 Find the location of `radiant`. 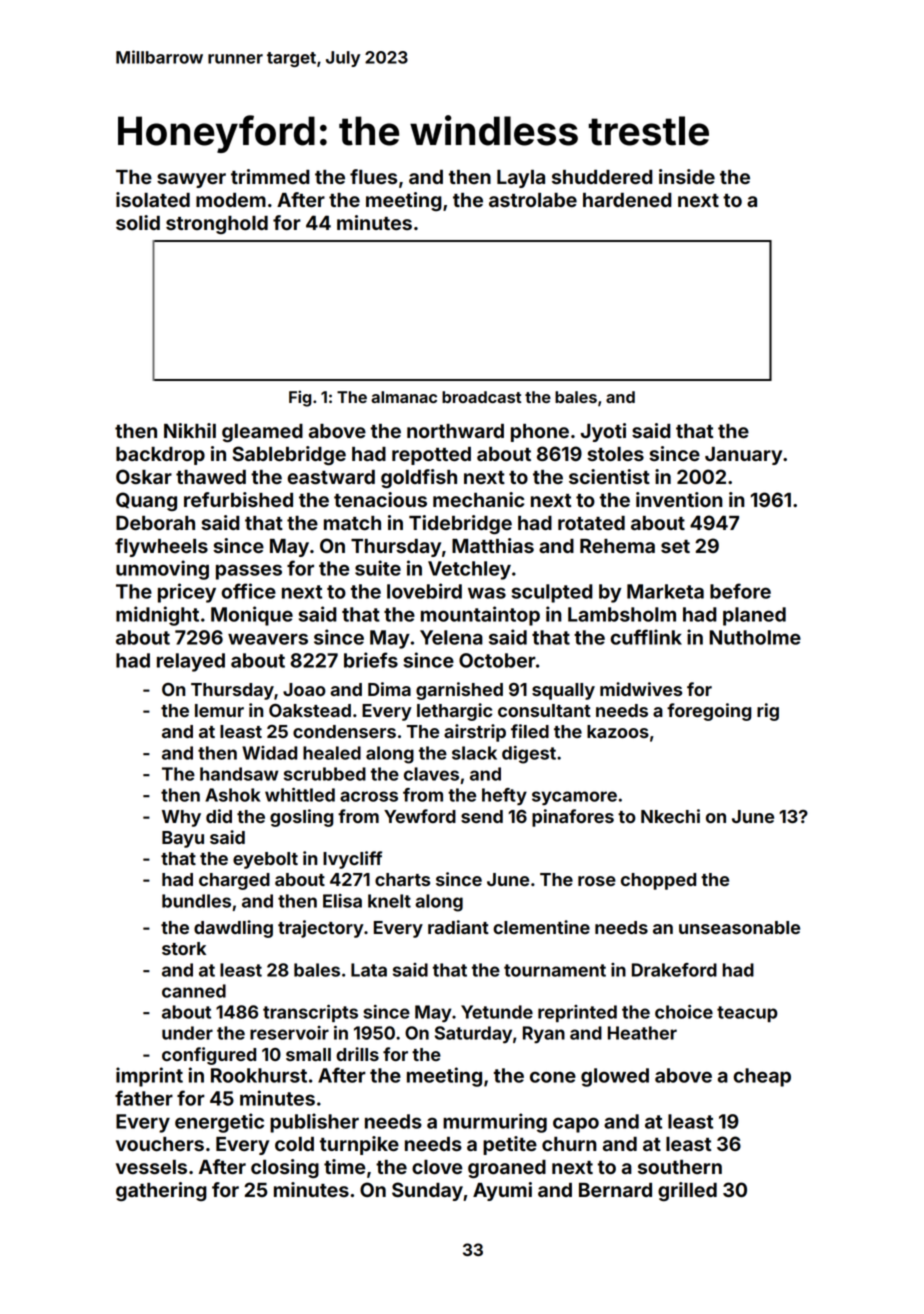

radiant is located at coordinates (458, 927).
